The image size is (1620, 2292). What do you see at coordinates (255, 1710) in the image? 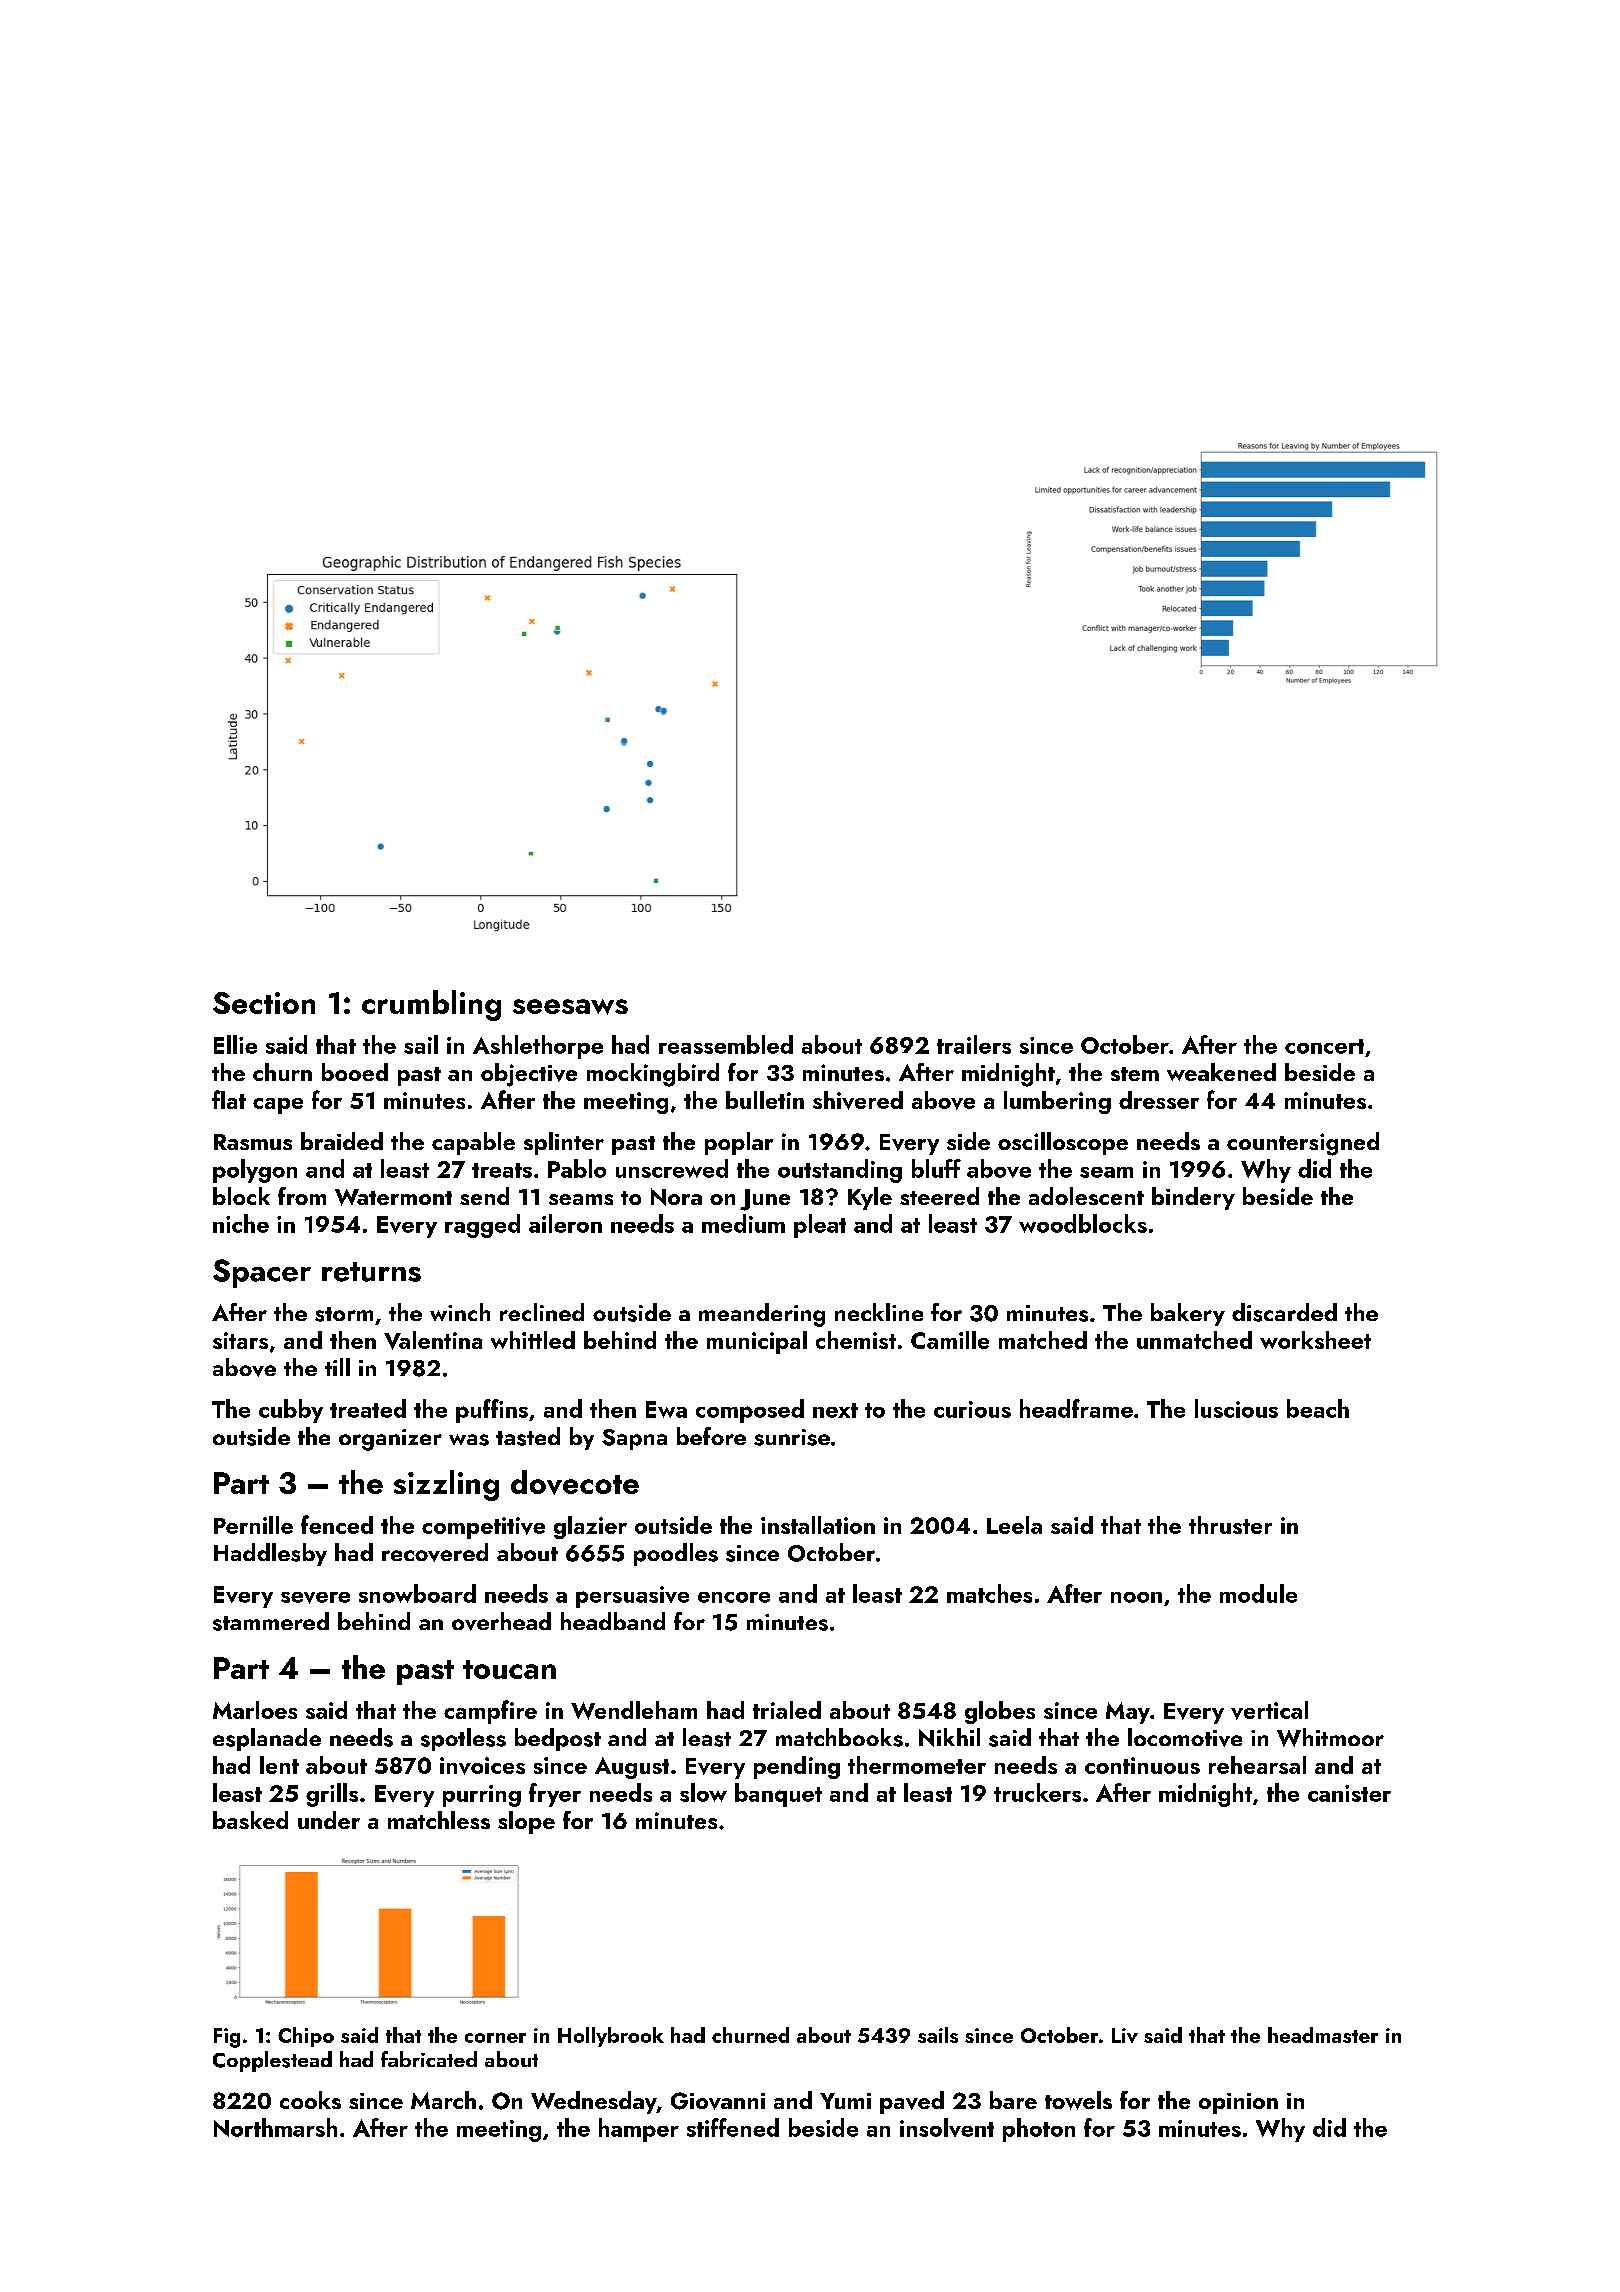
I see `Marloes` at bounding box center [255, 1710].
